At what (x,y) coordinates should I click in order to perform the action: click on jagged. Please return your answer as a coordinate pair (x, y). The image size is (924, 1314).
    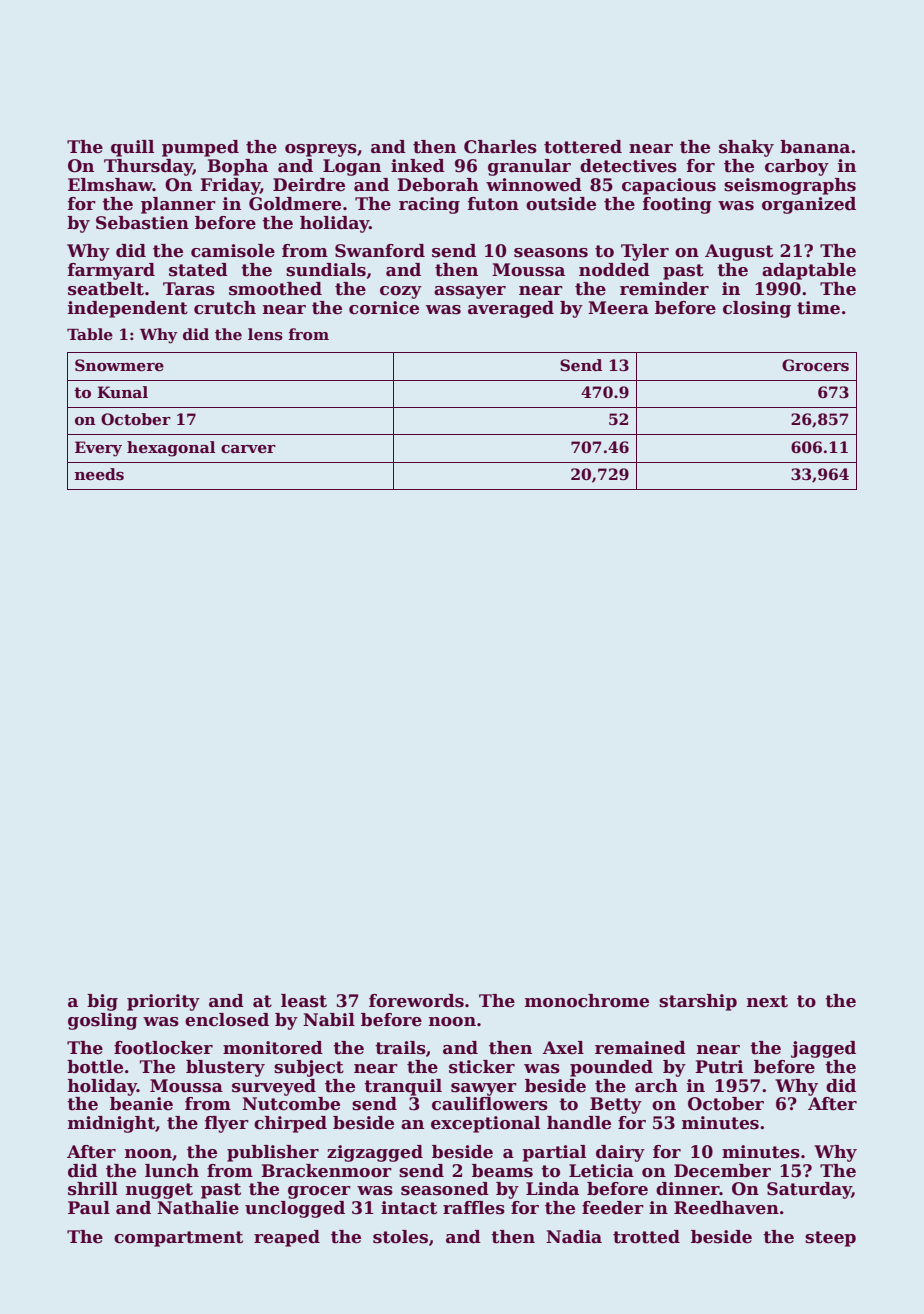
    Looking at the image, I should click on (823, 1049).
